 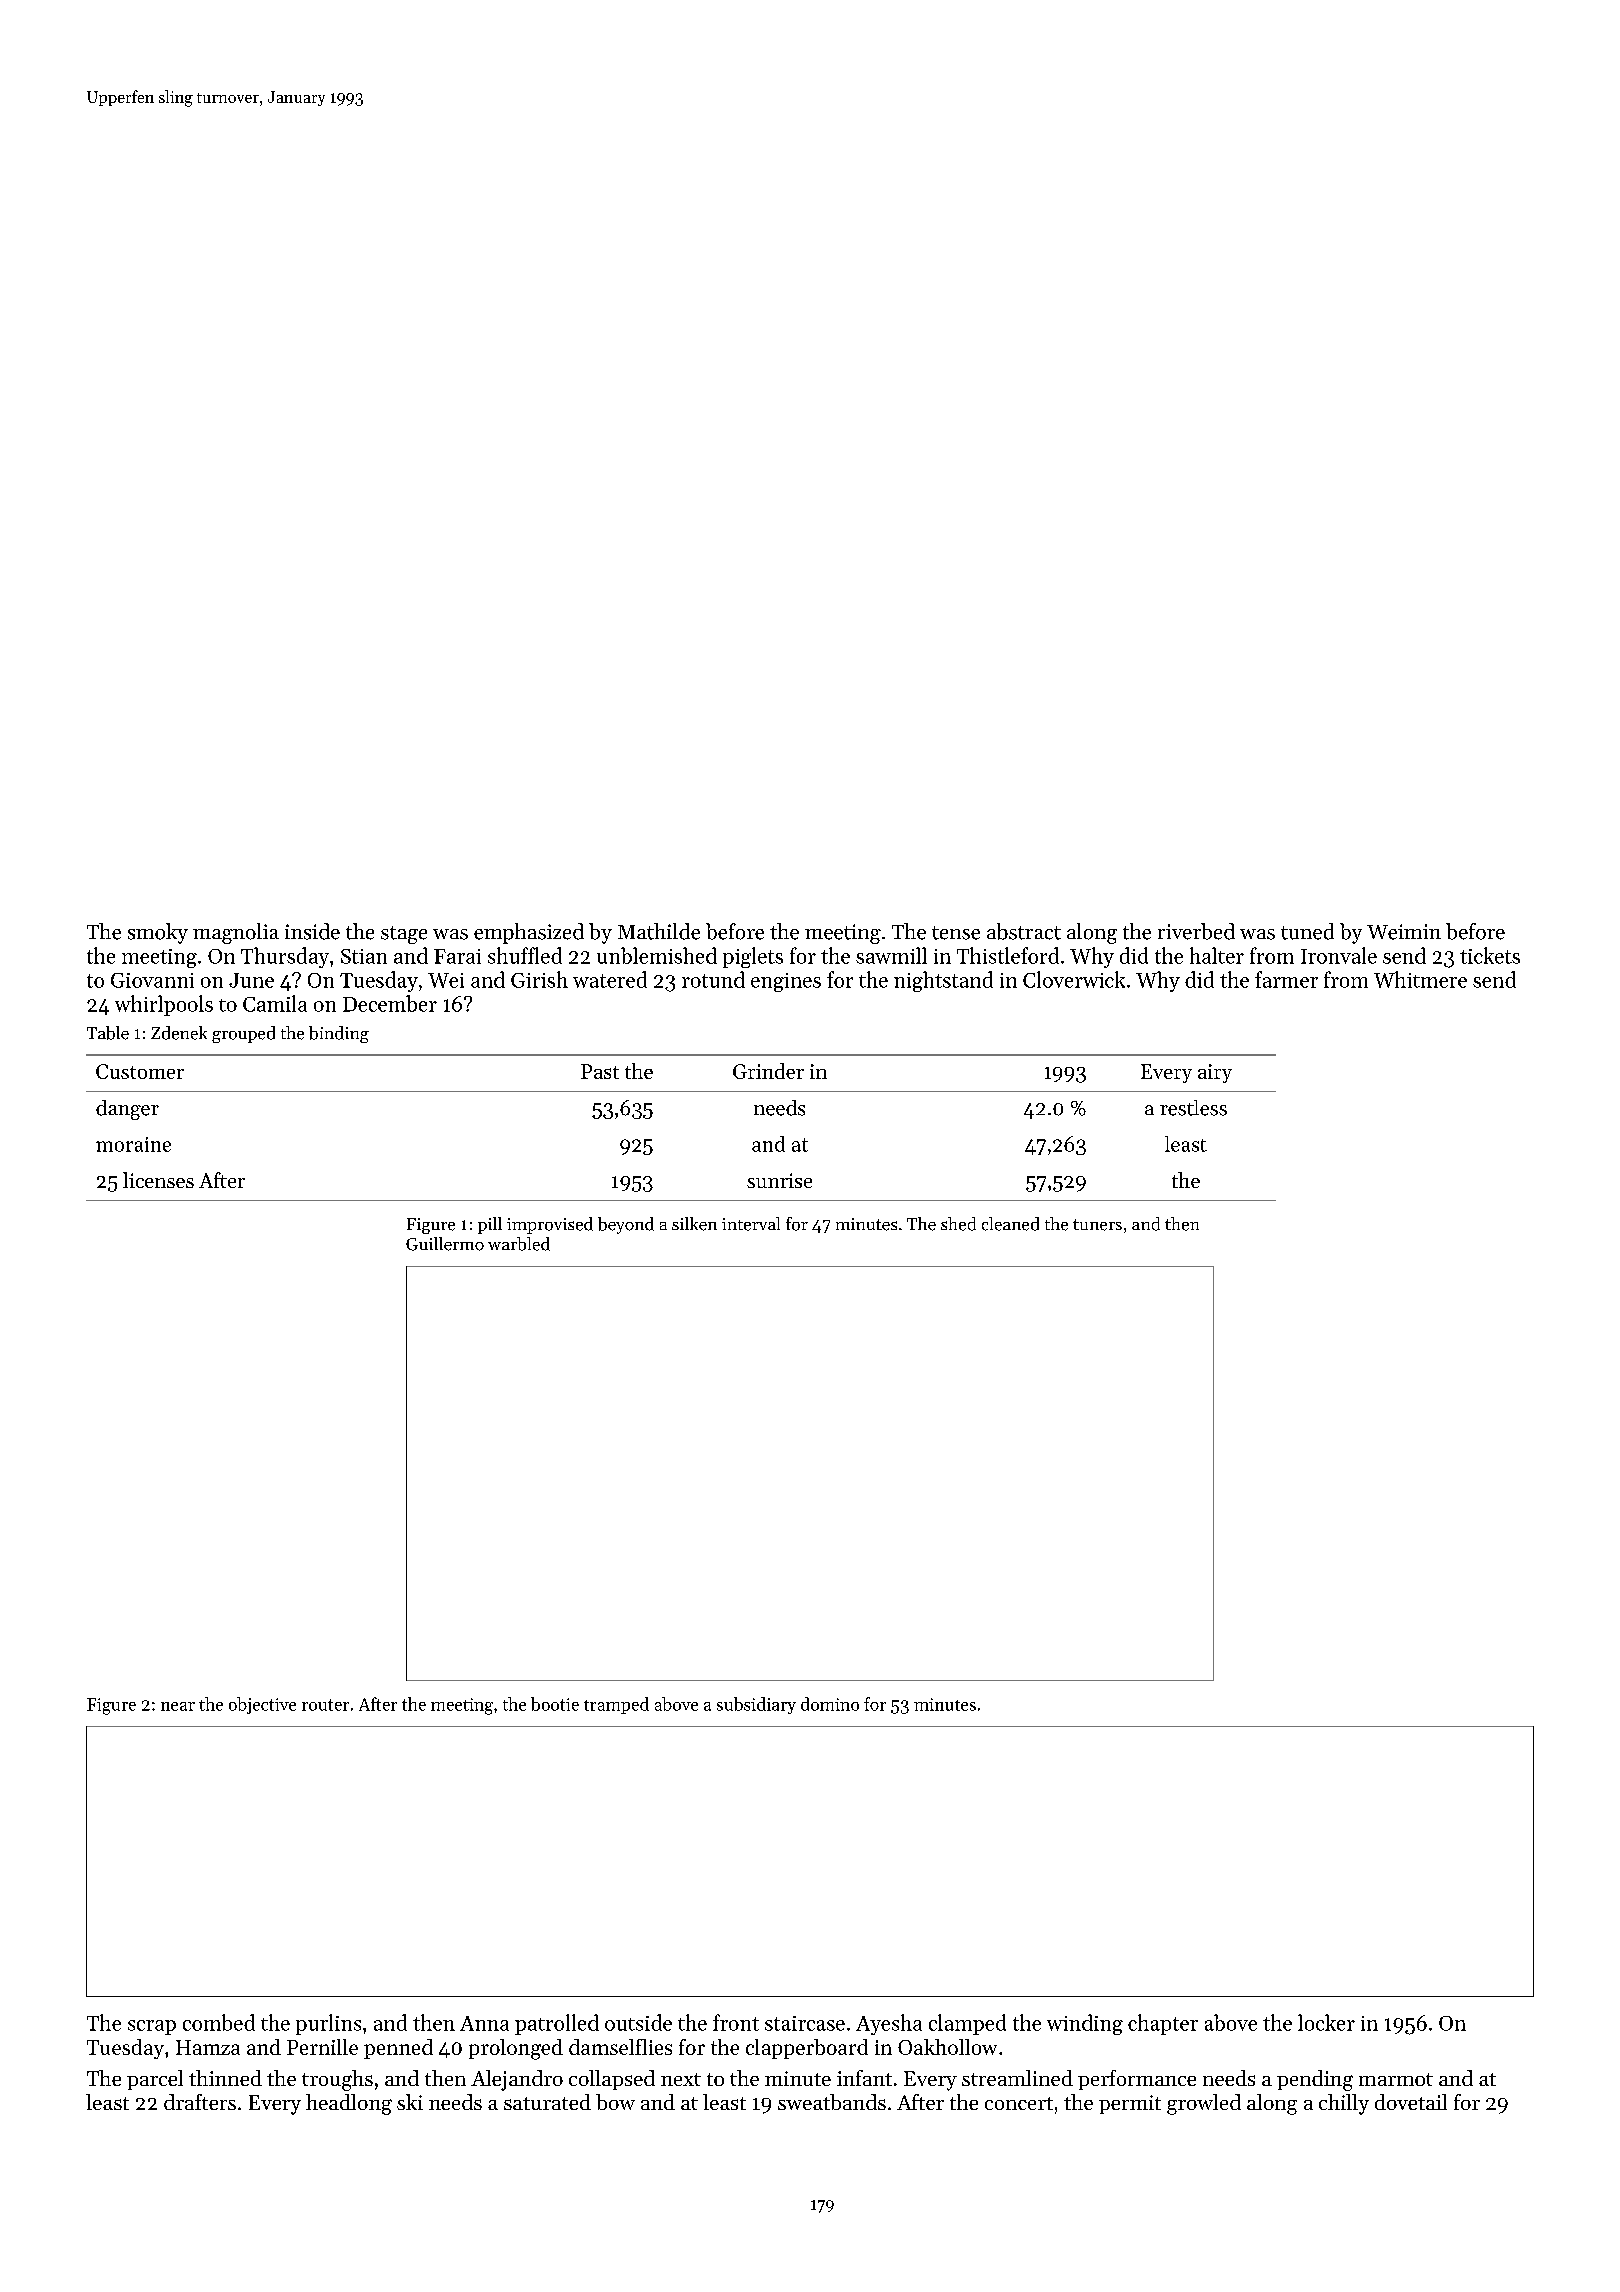 What do you see at coordinates (967, 2024) in the screenshot?
I see `clamped` at bounding box center [967, 2024].
